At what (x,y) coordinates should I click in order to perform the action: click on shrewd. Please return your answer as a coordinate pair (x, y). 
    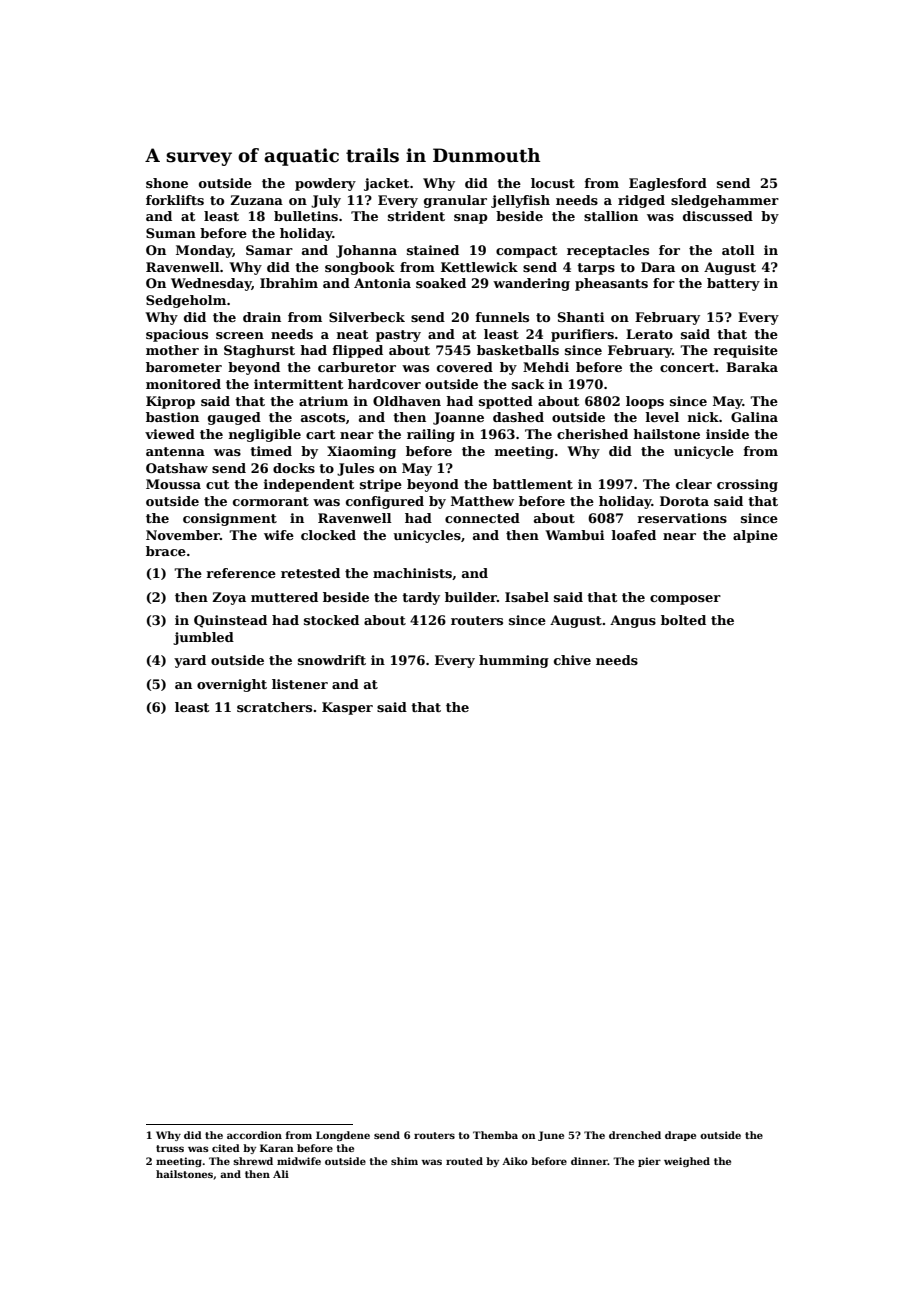
    Looking at the image, I should click on (253, 1161).
